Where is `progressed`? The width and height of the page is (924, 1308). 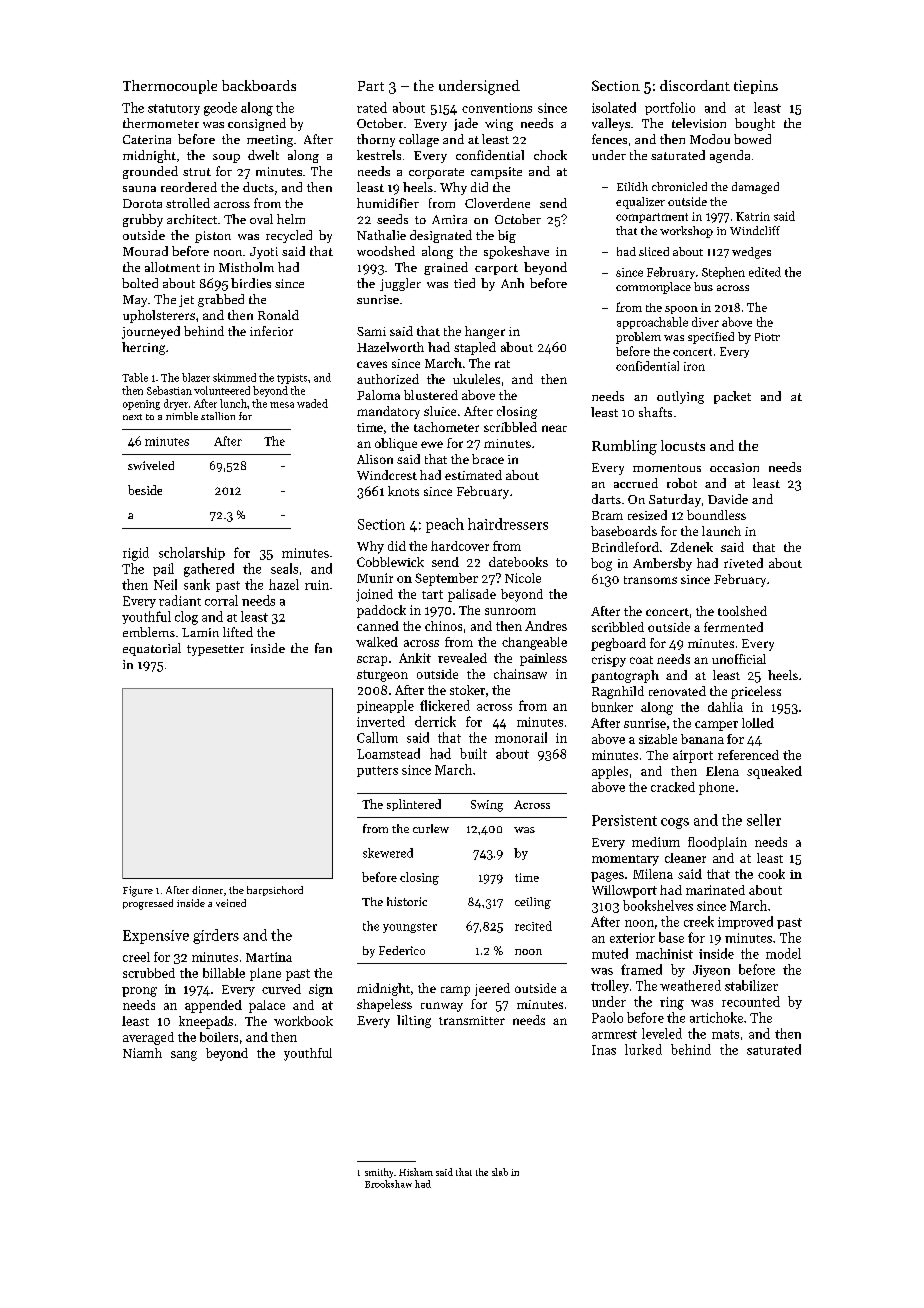
progressed is located at coordinates (148, 904).
